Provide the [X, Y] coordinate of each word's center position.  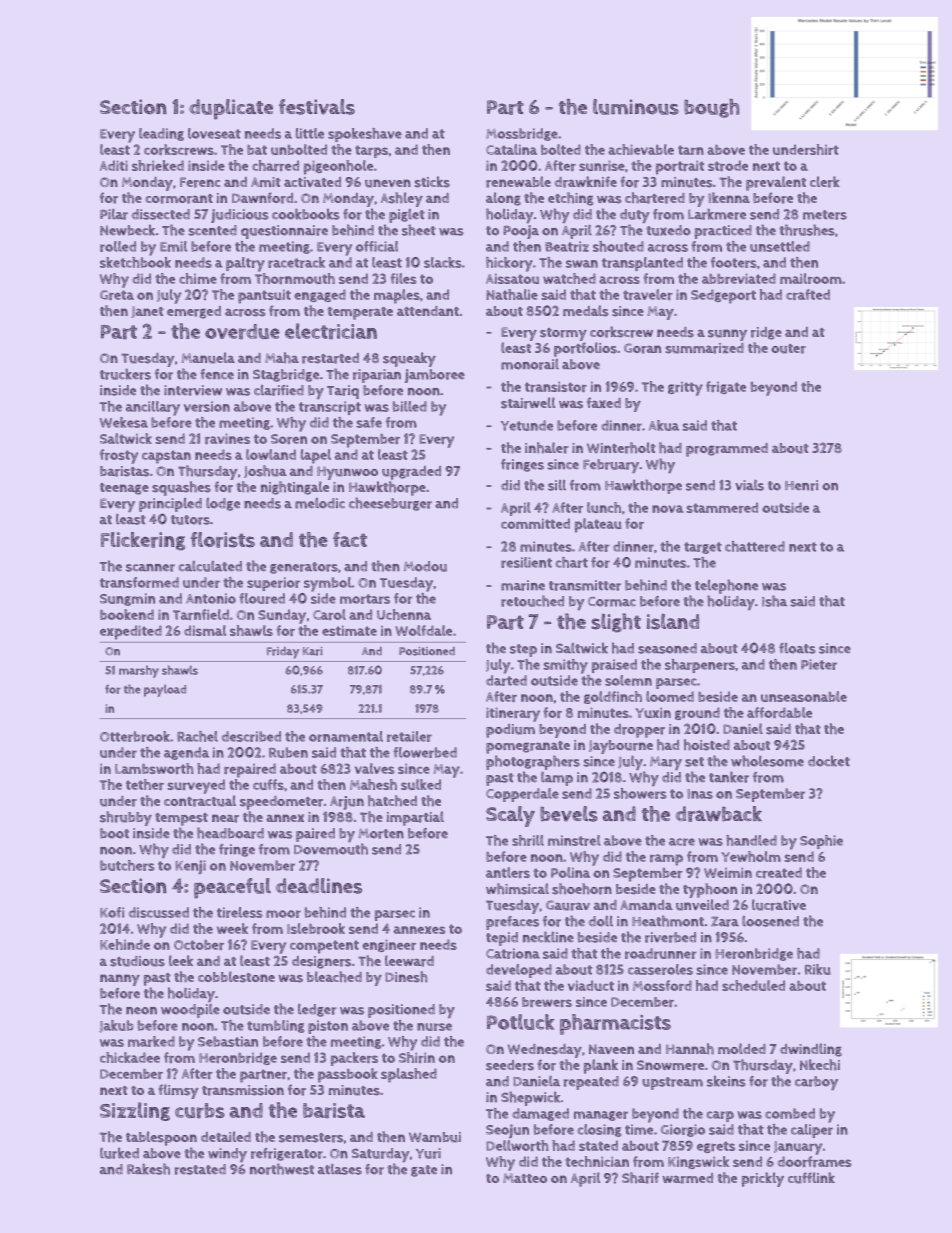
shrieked [158, 165]
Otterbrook [135, 736]
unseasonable [804, 696]
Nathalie [512, 294]
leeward [409, 961]
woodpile [190, 1011]
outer [788, 349]
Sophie [821, 842]
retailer [409, 736]
